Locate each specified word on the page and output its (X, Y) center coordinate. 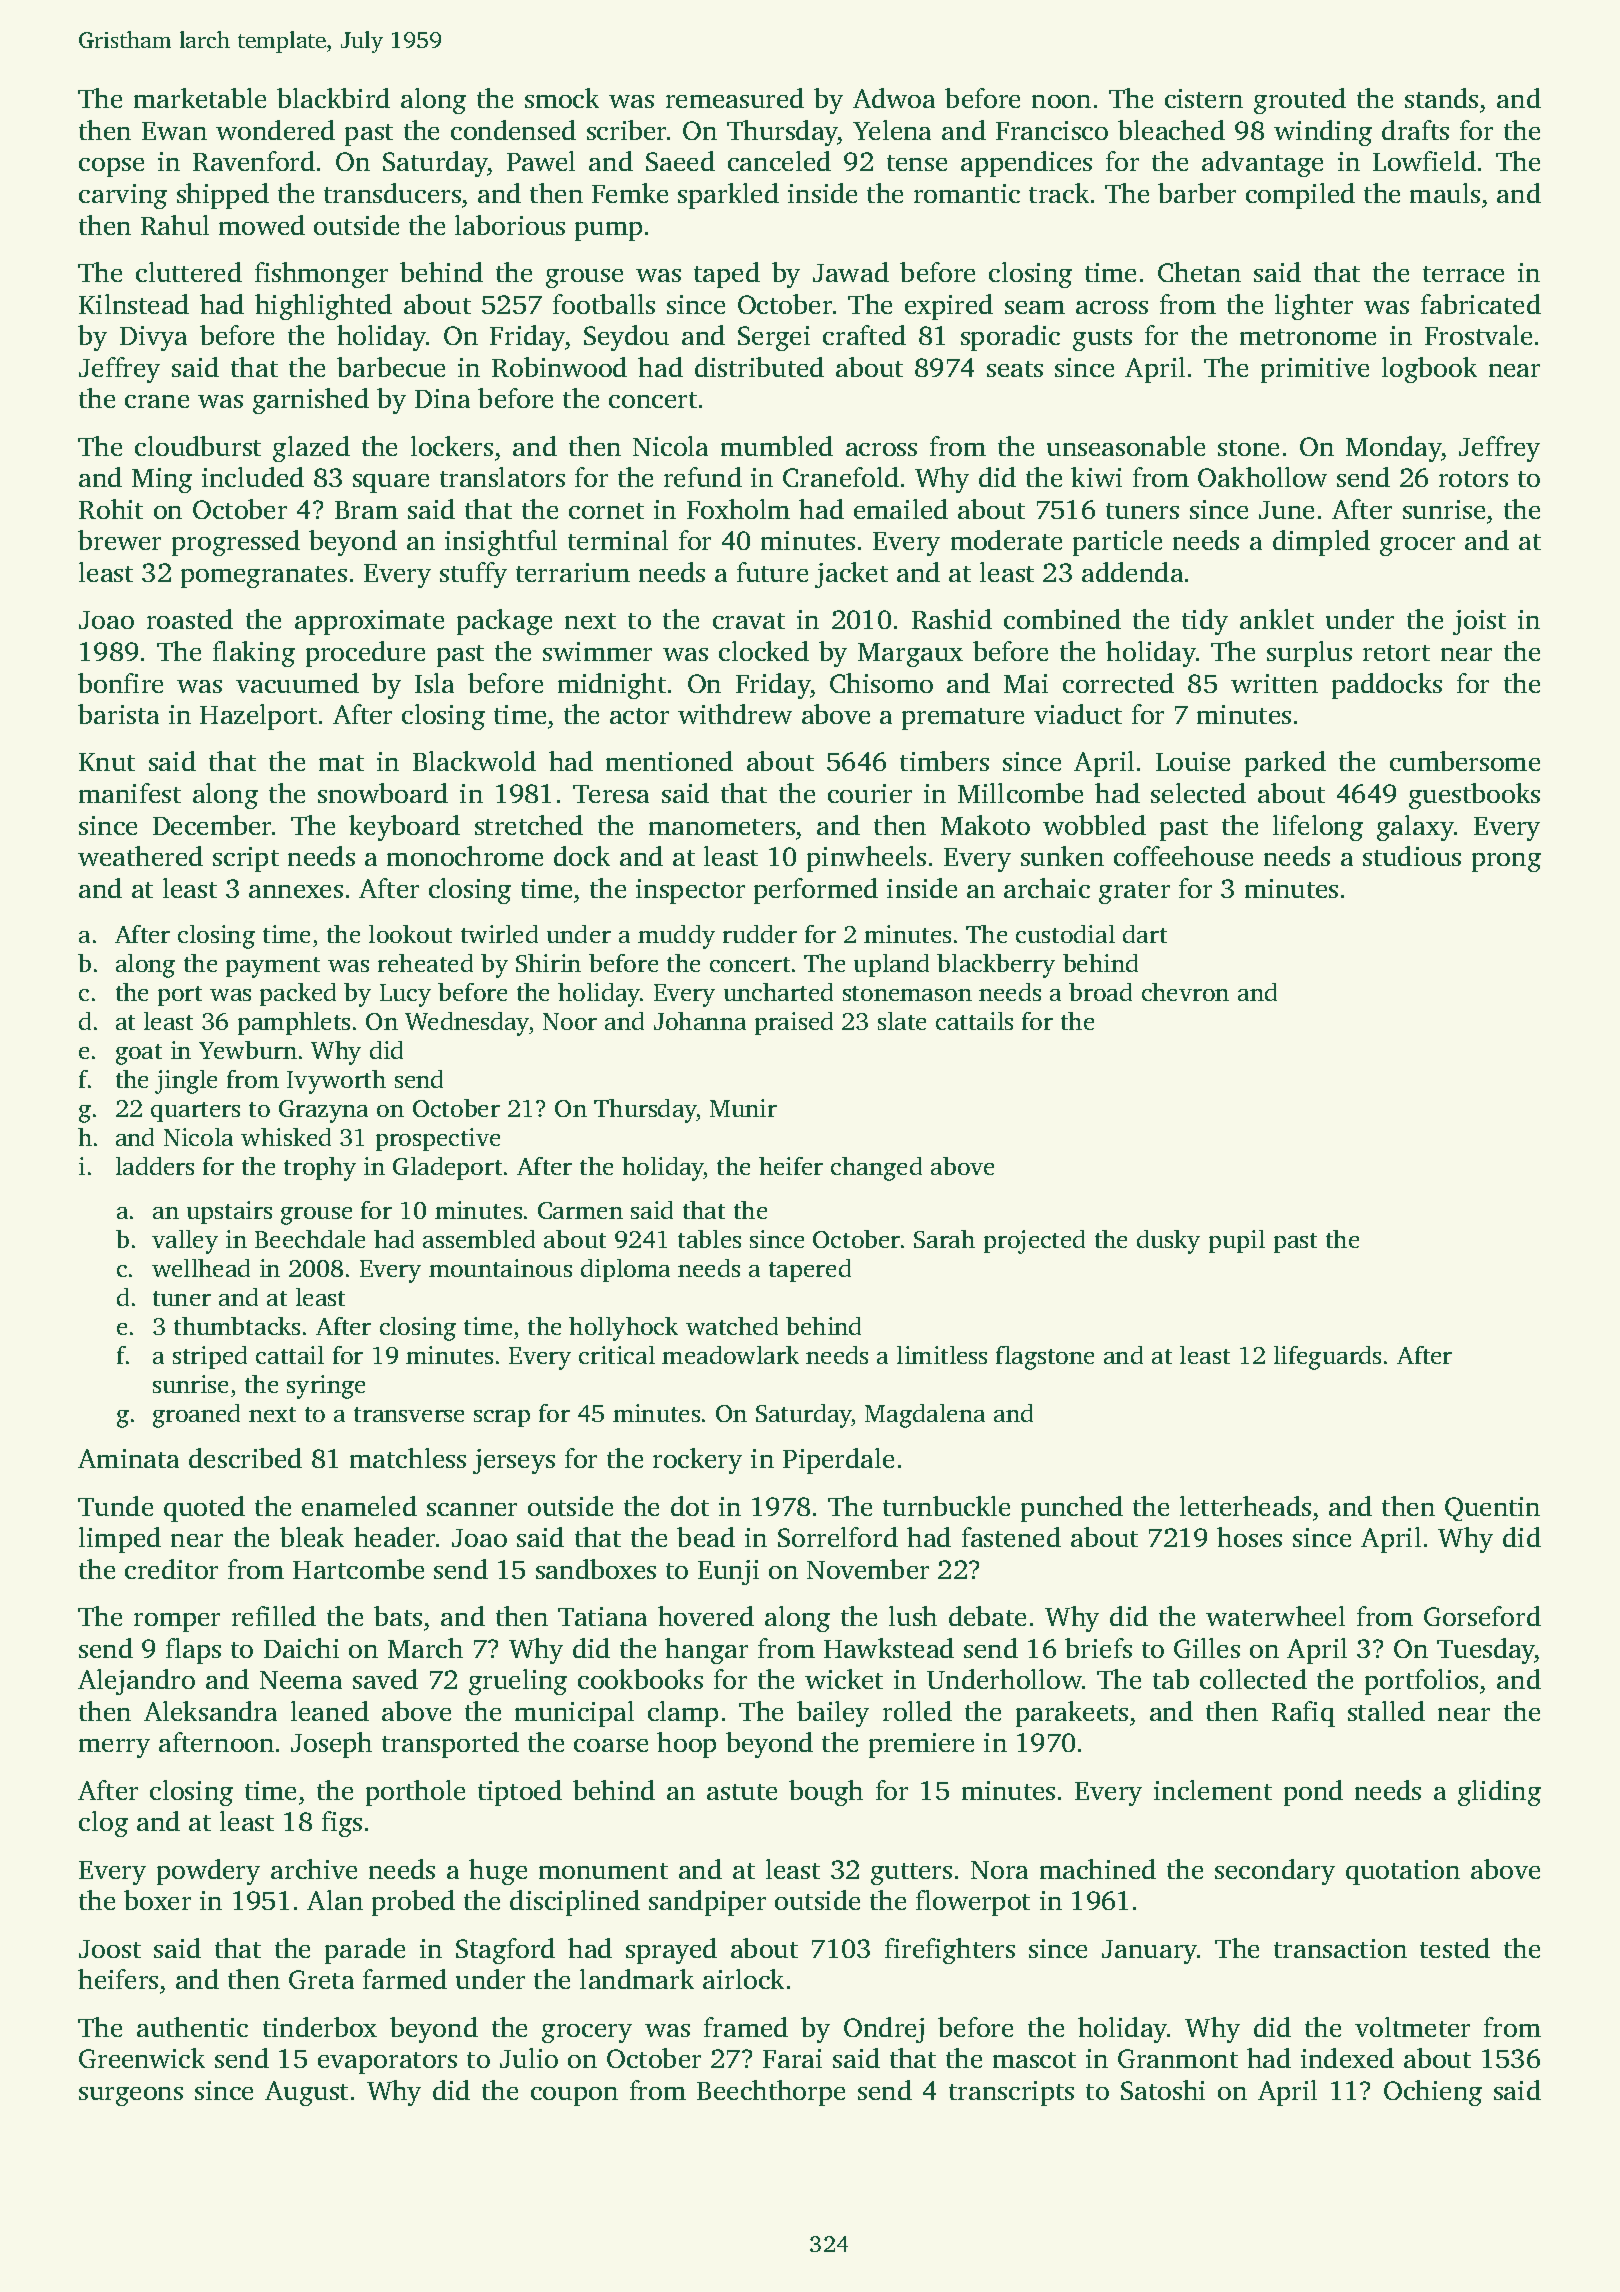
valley (185, 1242)
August (306, 2093)
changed (876, 1169)
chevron (1185, 992)
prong (1506, 862)
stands (1441, 98)
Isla (434, 683)
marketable (200, 98)
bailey (833, 1714)
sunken (1062, 856)
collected (1253, 1679)
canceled (779, 161)
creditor (171, 1569)
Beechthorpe (771, 2093)
